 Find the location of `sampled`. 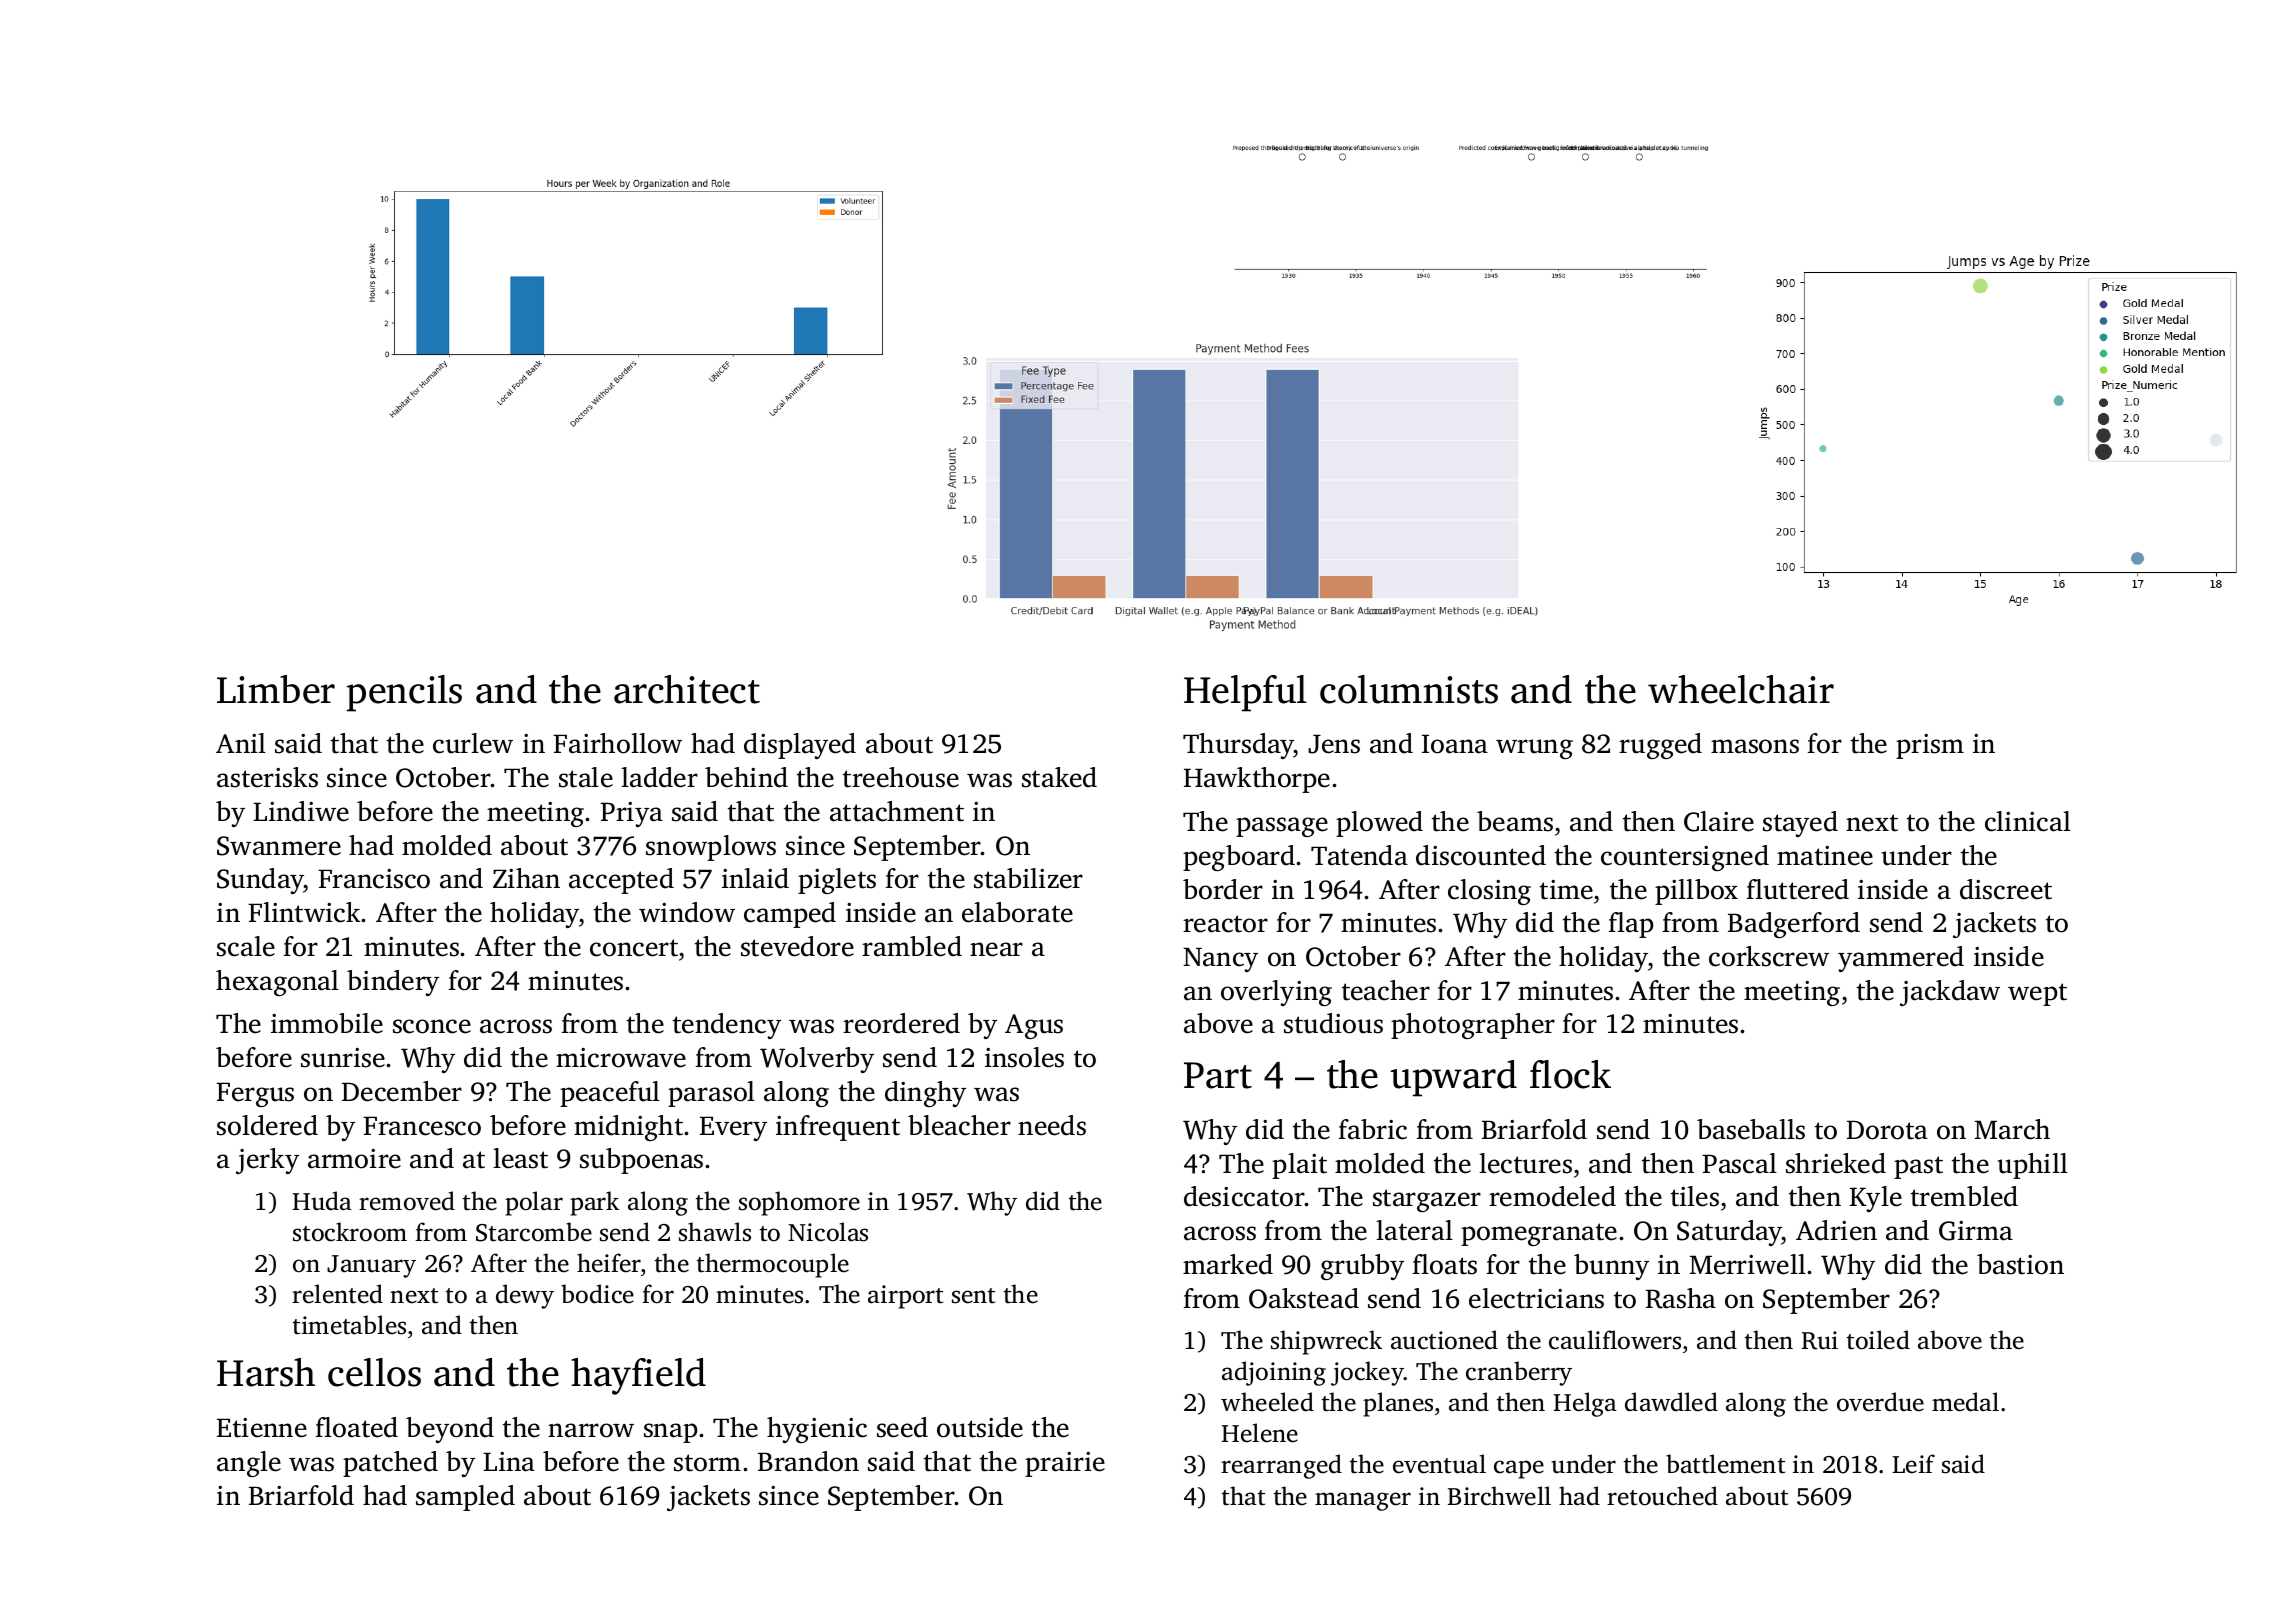

sampled is located at coordinates (465, 1498).
